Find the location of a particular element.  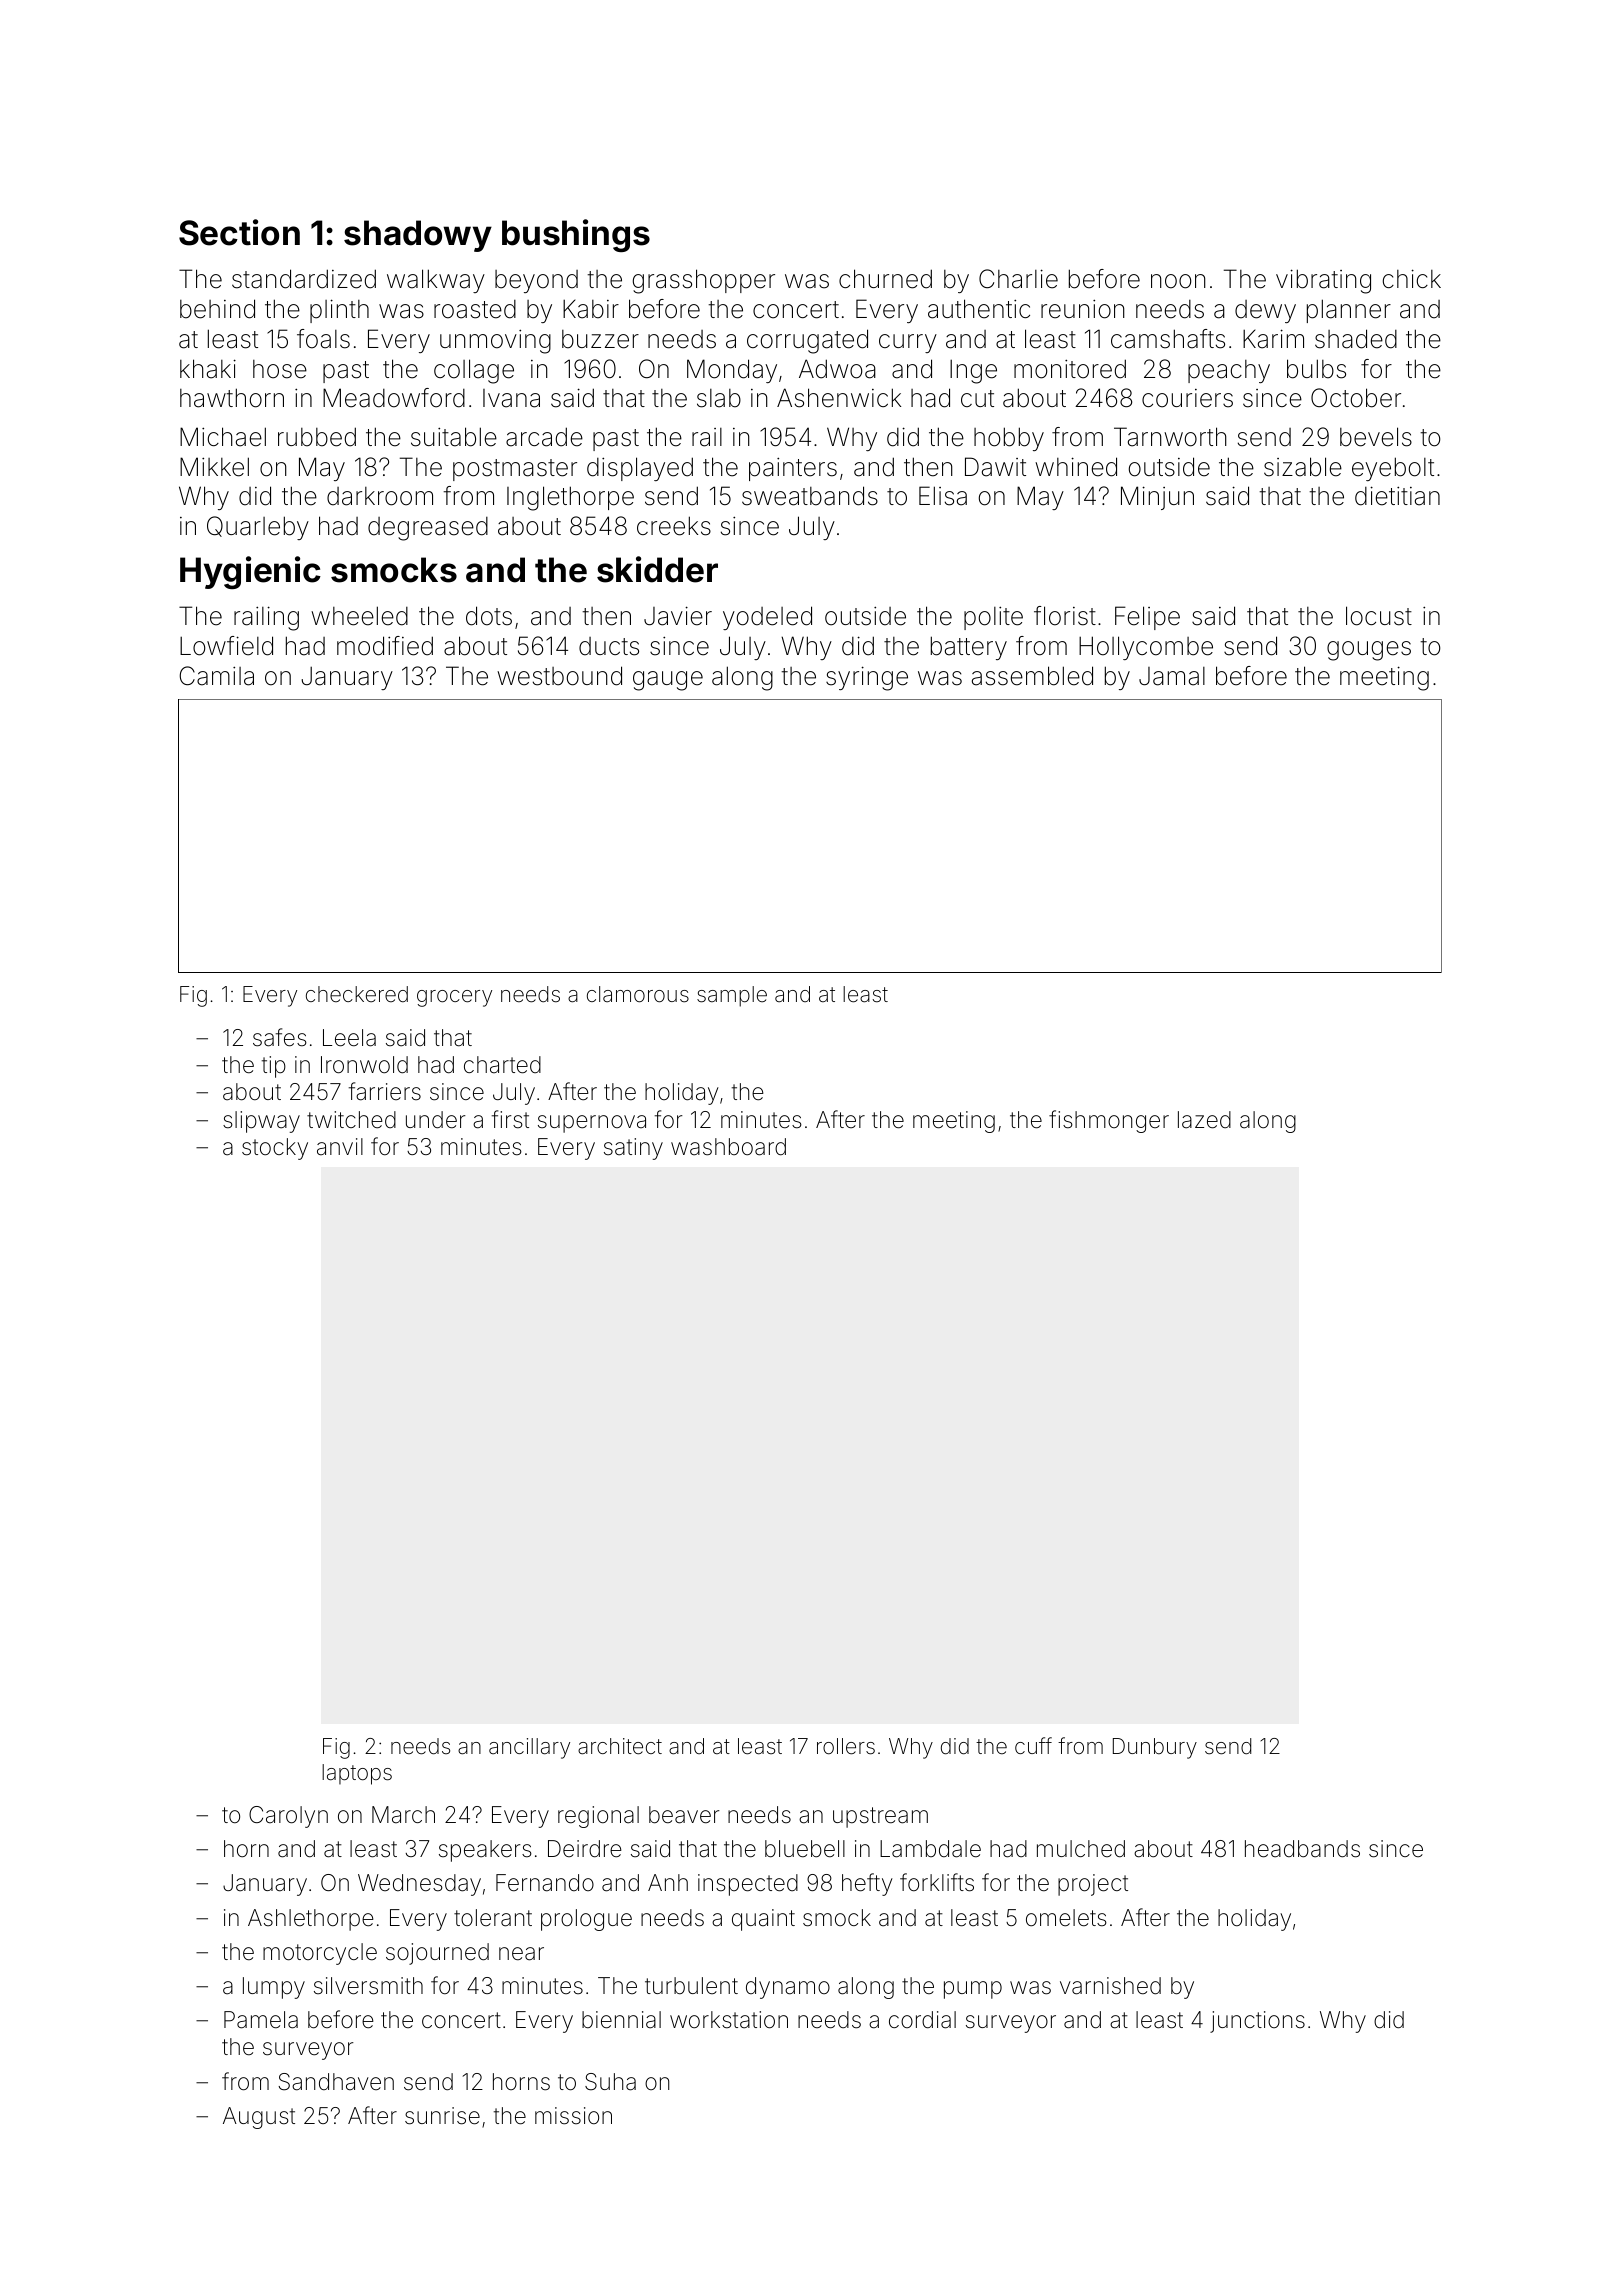

fishmonger is located at coordinates (1109, 1121).
